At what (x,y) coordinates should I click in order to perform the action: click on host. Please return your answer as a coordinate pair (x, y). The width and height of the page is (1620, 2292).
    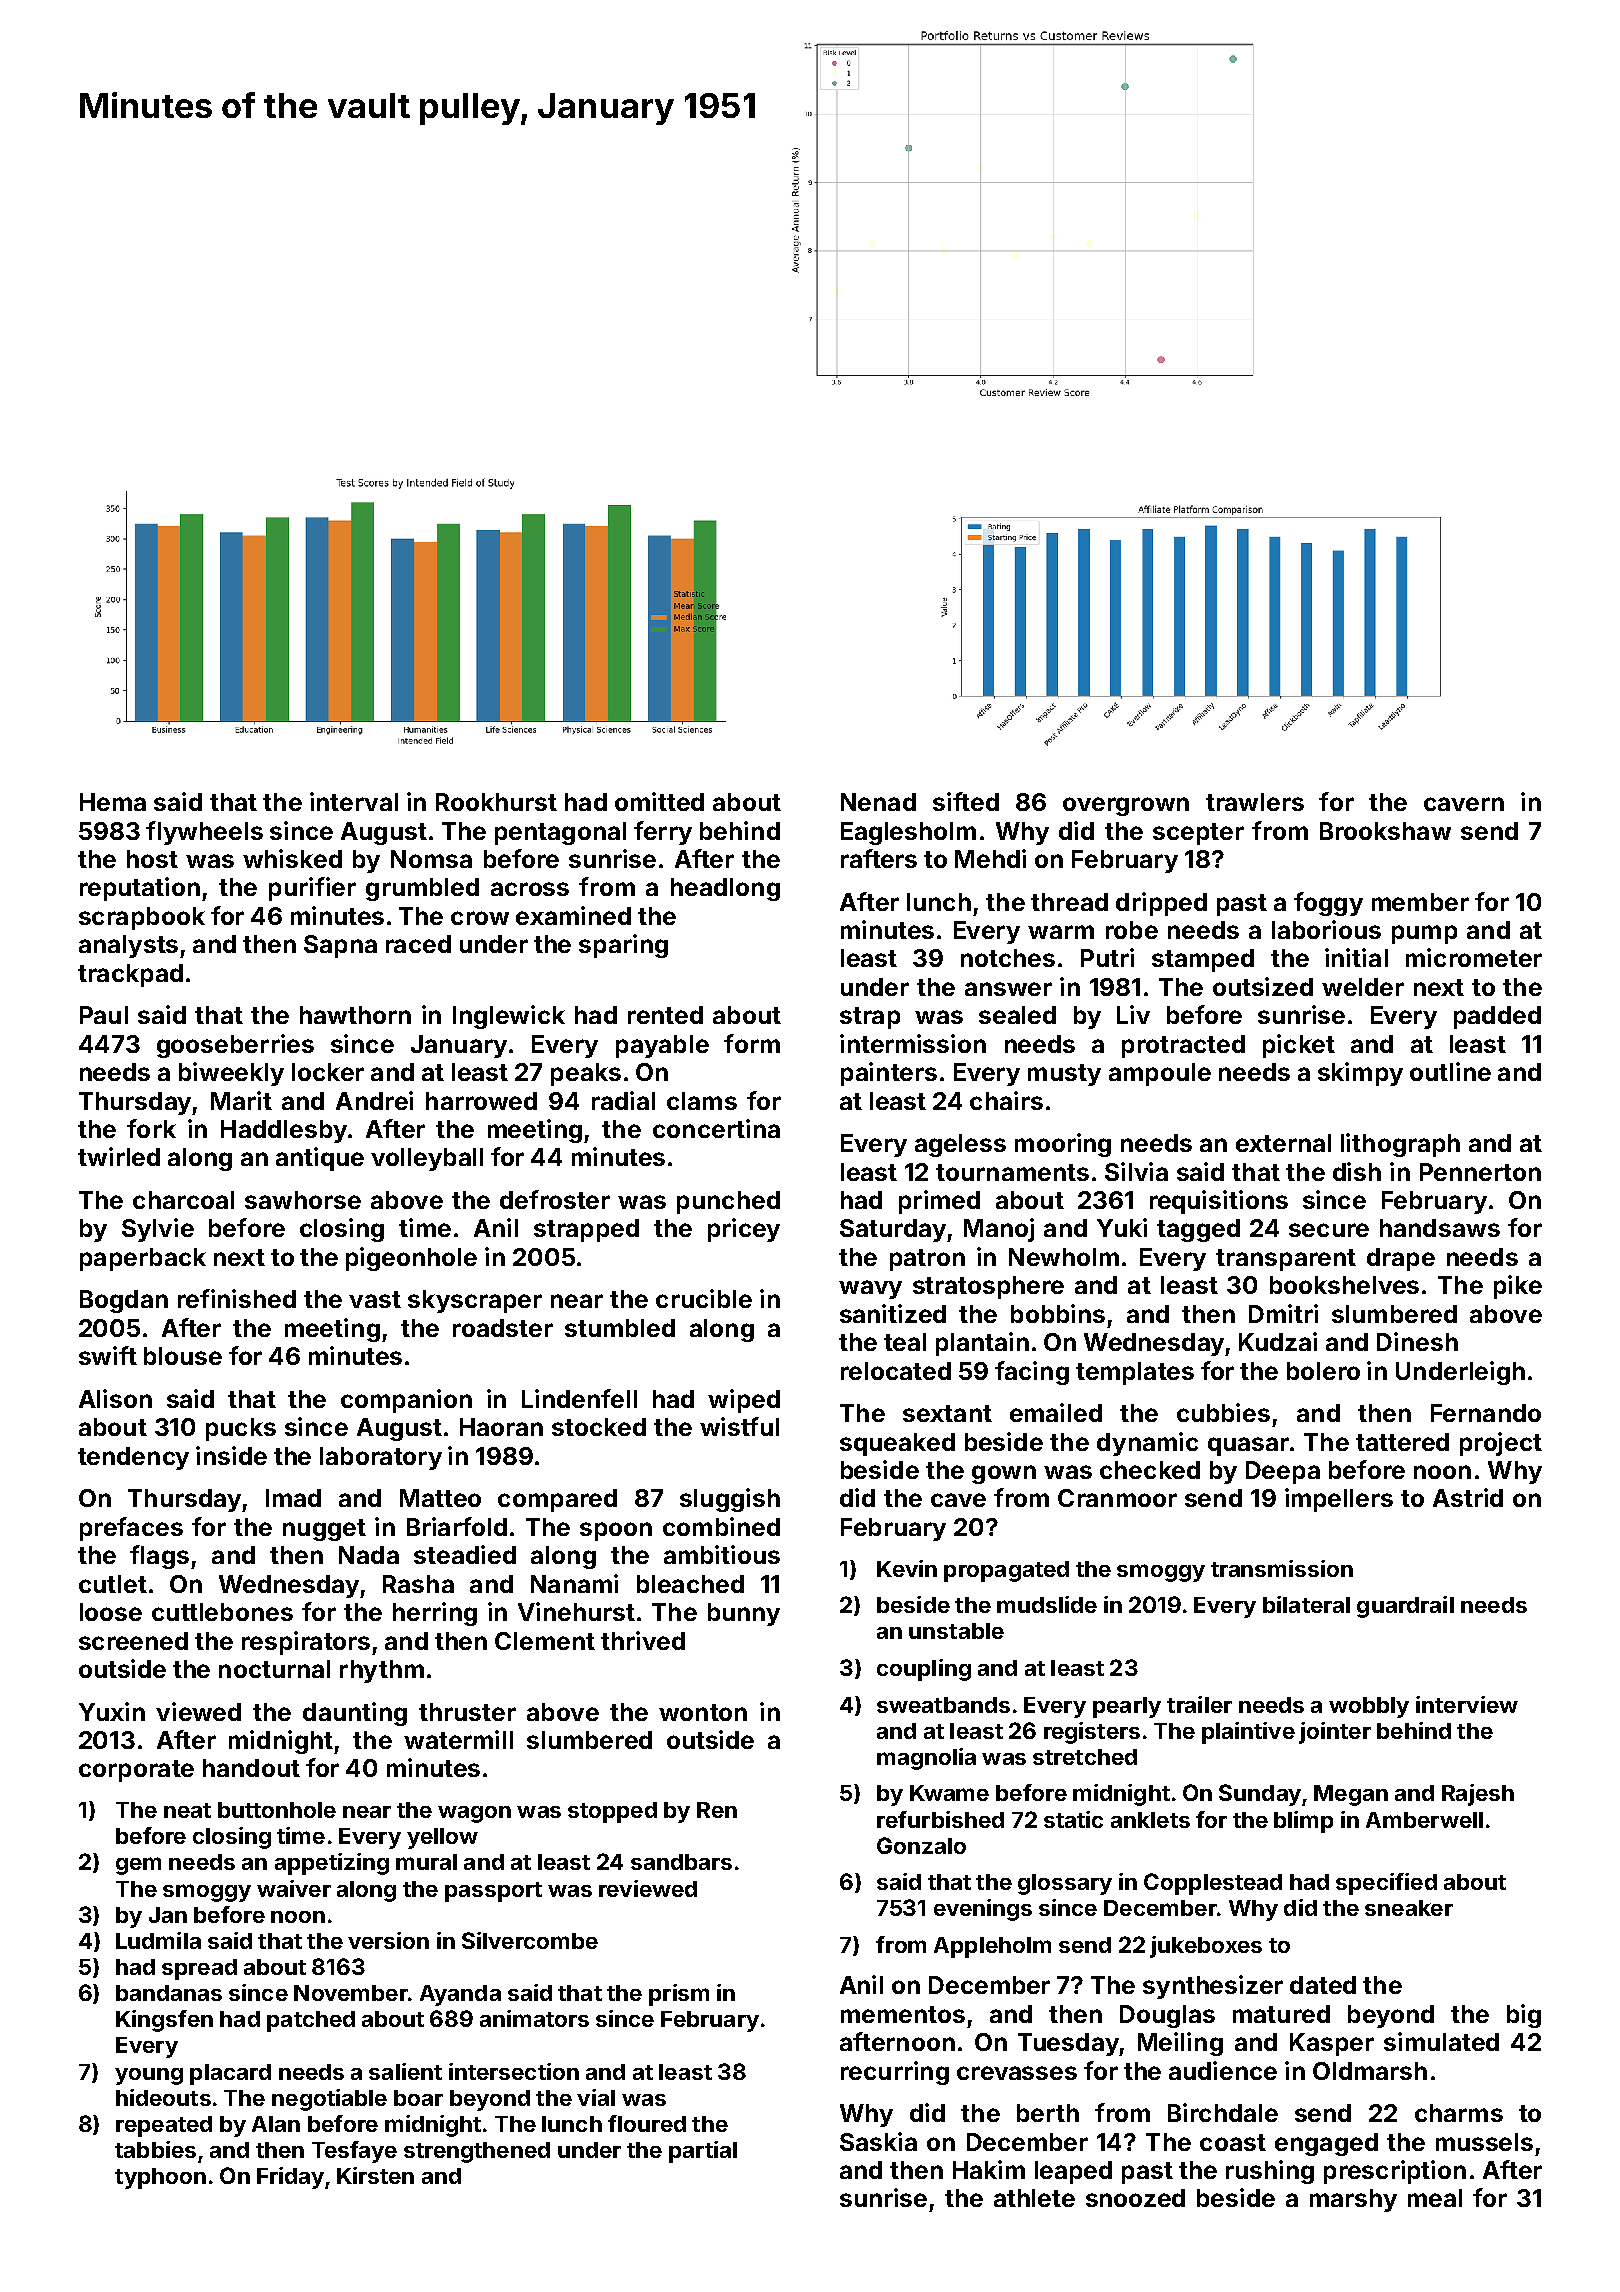
    Looking at the image, I should click on (152, 859).
